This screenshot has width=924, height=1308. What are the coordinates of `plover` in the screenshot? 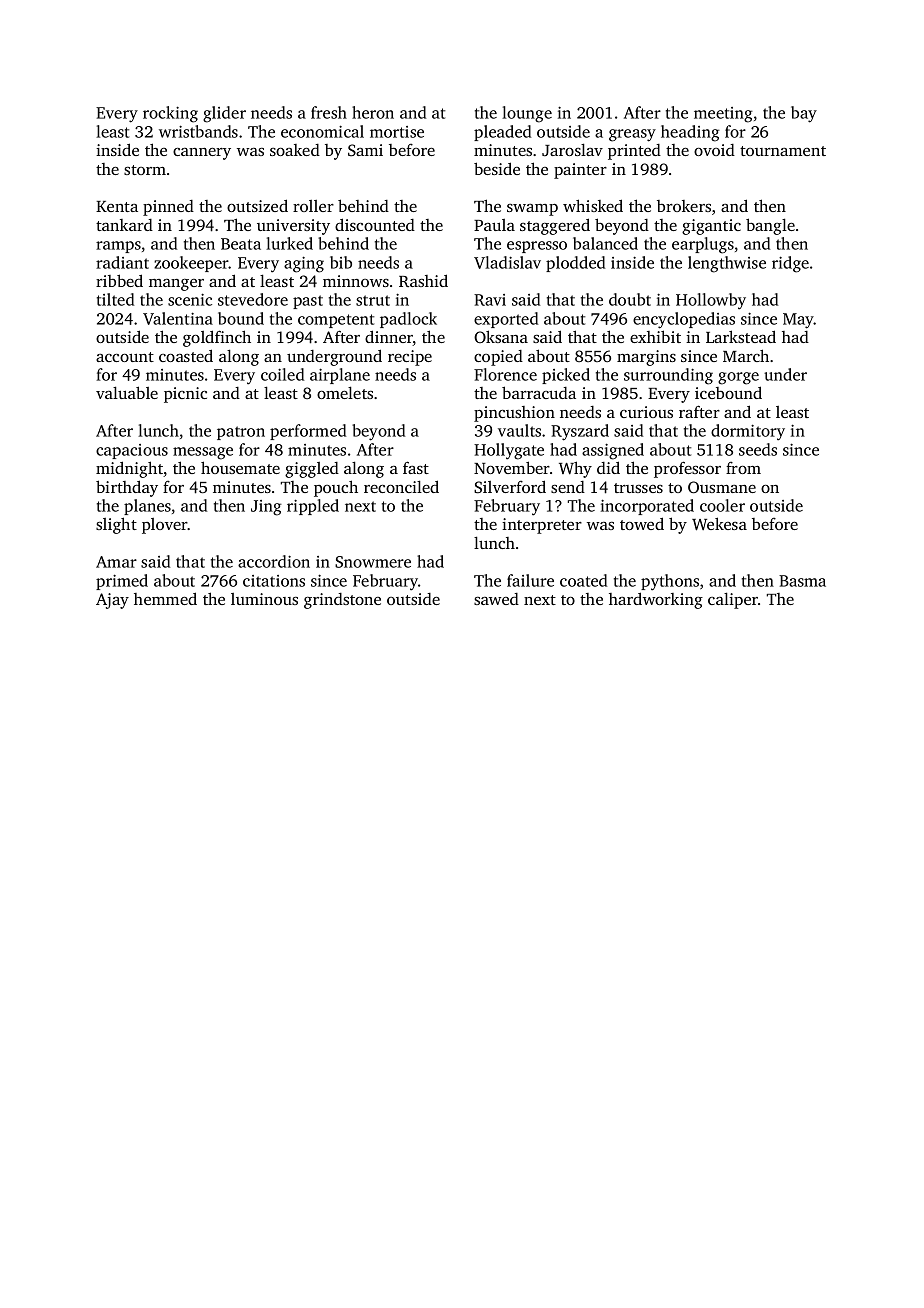 It's located at (165, 526).
